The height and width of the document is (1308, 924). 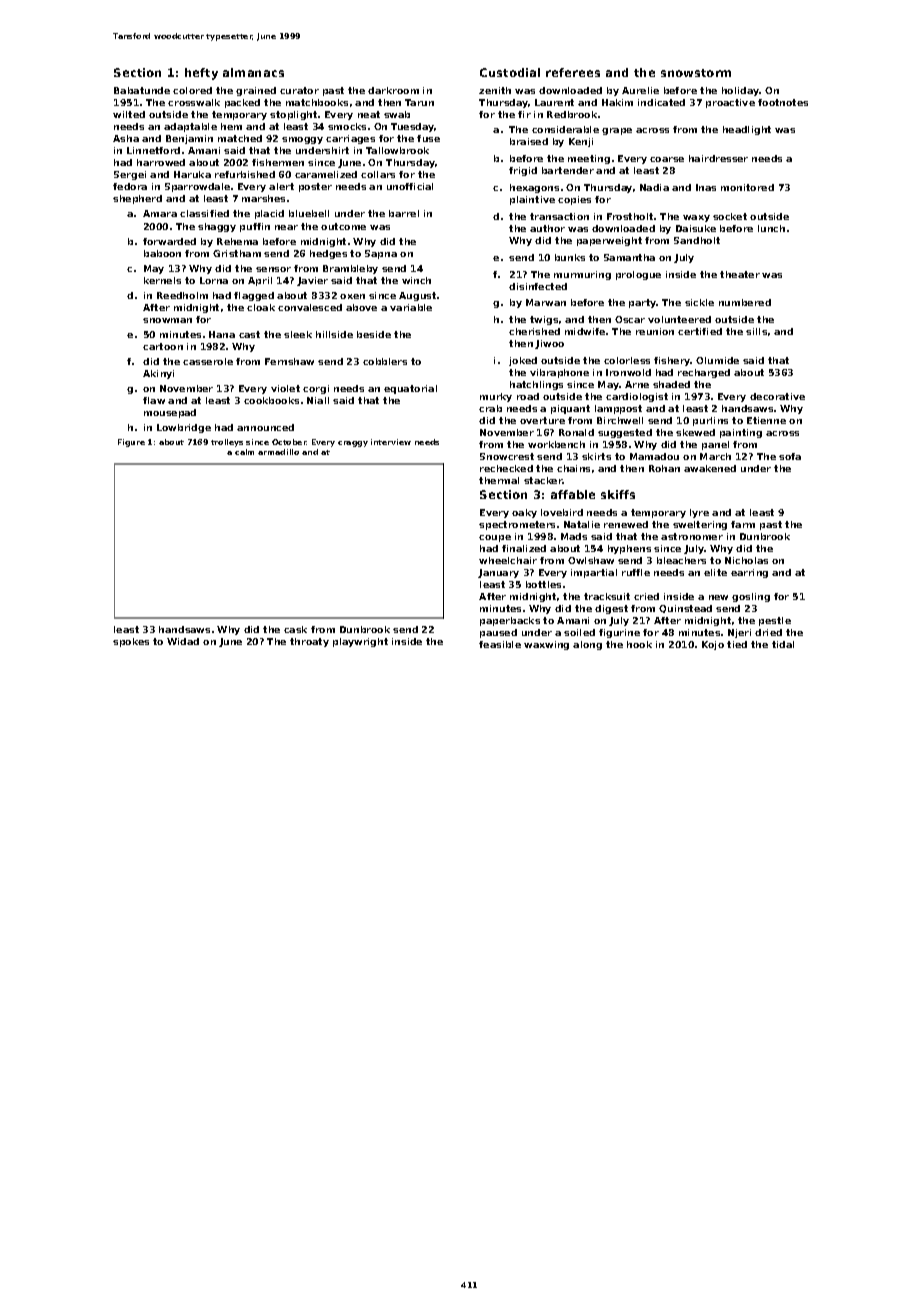 I want to click on Custodial, so click(x=510, y=72).
